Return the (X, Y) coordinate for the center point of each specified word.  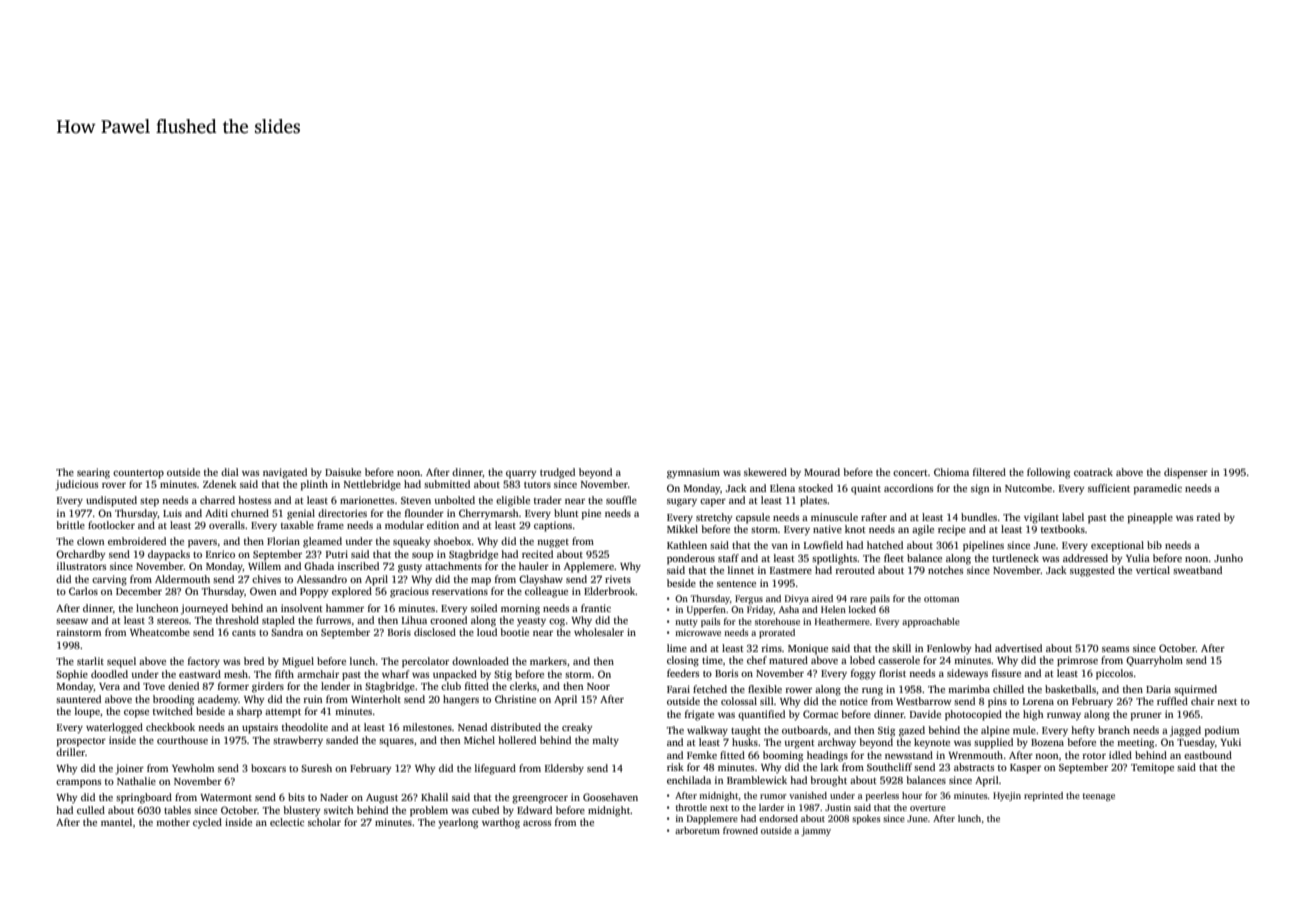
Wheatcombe (160, 632)
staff (728, 558)
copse (136, 714)
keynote (932, 743)
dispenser (1186, 473)
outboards (805, 730)
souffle (621, 500)
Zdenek (220, 484)
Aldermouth (182, 579)
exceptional (1117, 546)
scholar (324, 822)
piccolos (1114, 674)
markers (548, 661)
